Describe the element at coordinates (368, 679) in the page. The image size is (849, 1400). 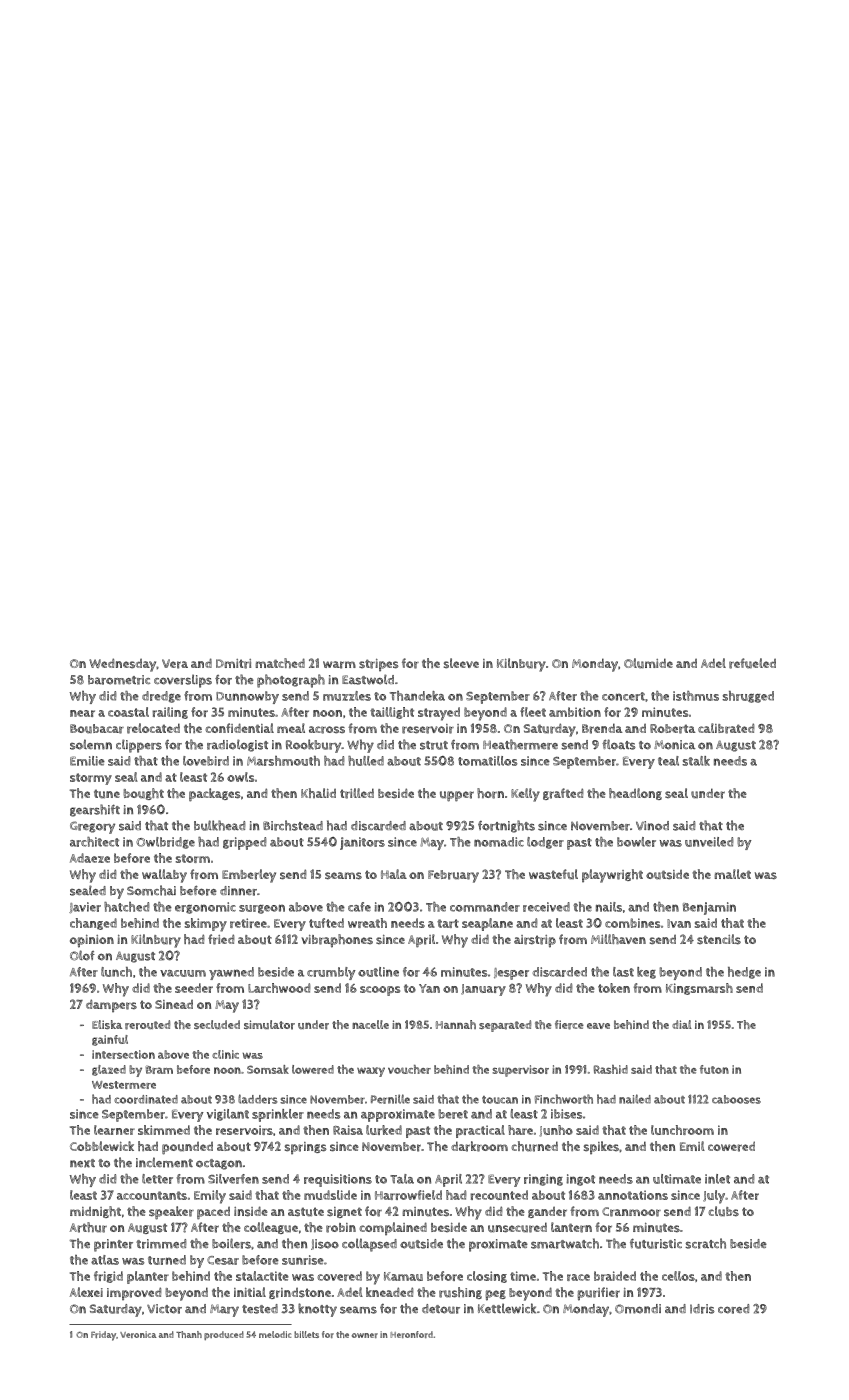
I see `Eastwold` at that location.
